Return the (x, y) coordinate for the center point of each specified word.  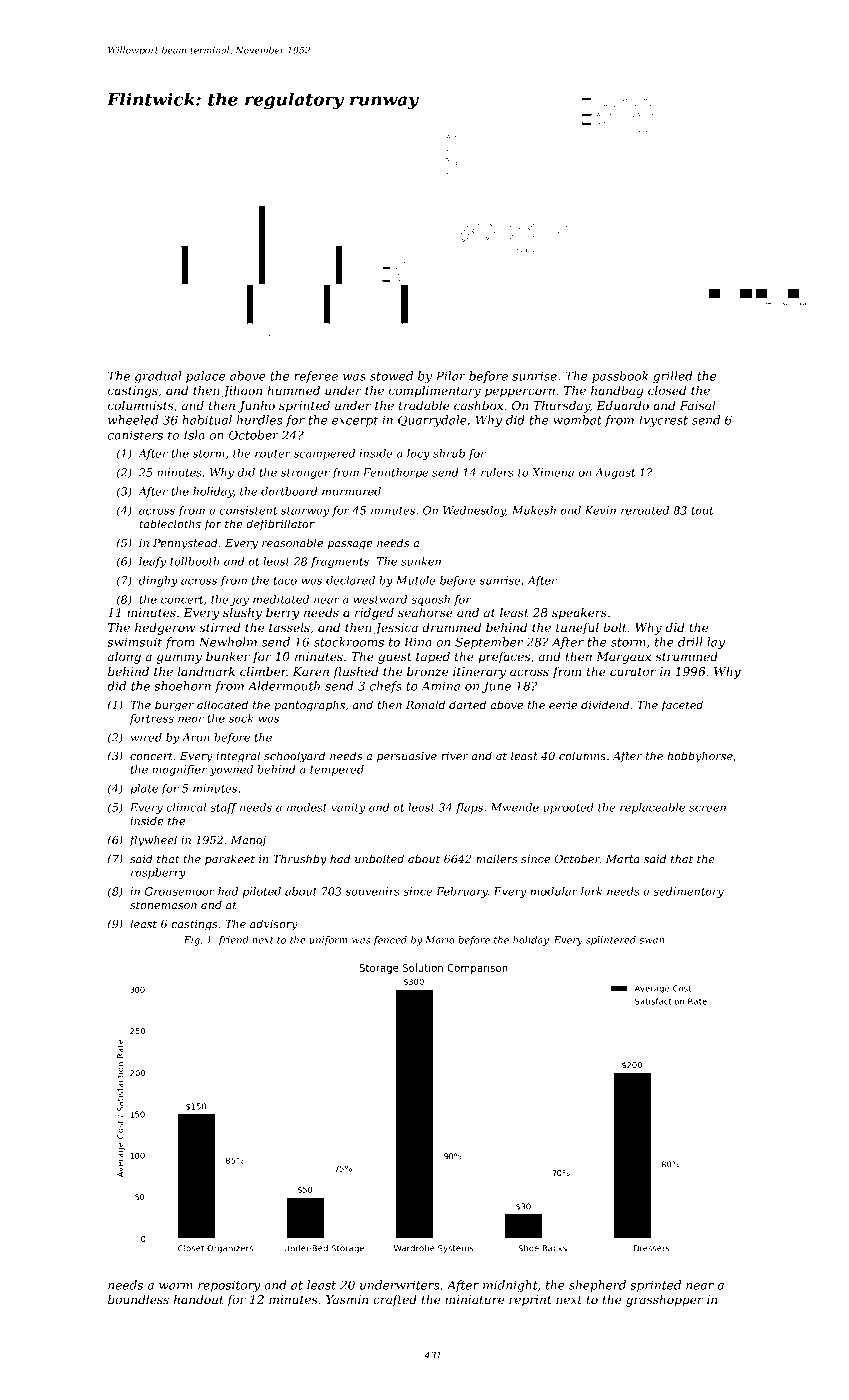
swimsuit (134, 642)
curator (633, 672)
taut (702, 511)
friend (233, 941)
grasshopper (664, 1300)
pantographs (309, 706)
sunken (421, 561)
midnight (510, 1286)
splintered (611, 941)
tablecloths (170, 523)
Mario (440, 940)
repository (229, 1286)
